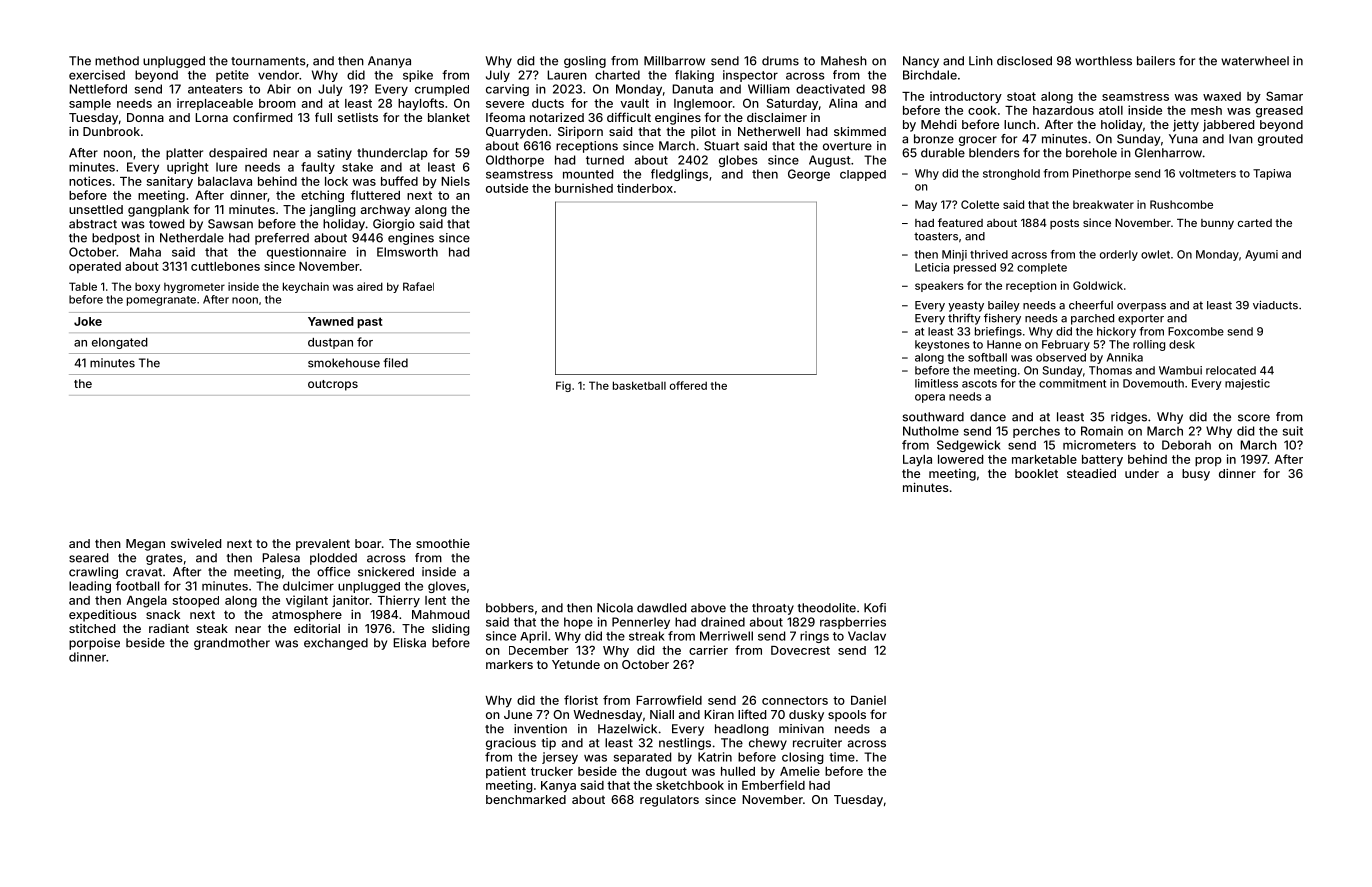  I want to click on porpoise, so click(94, 644).
